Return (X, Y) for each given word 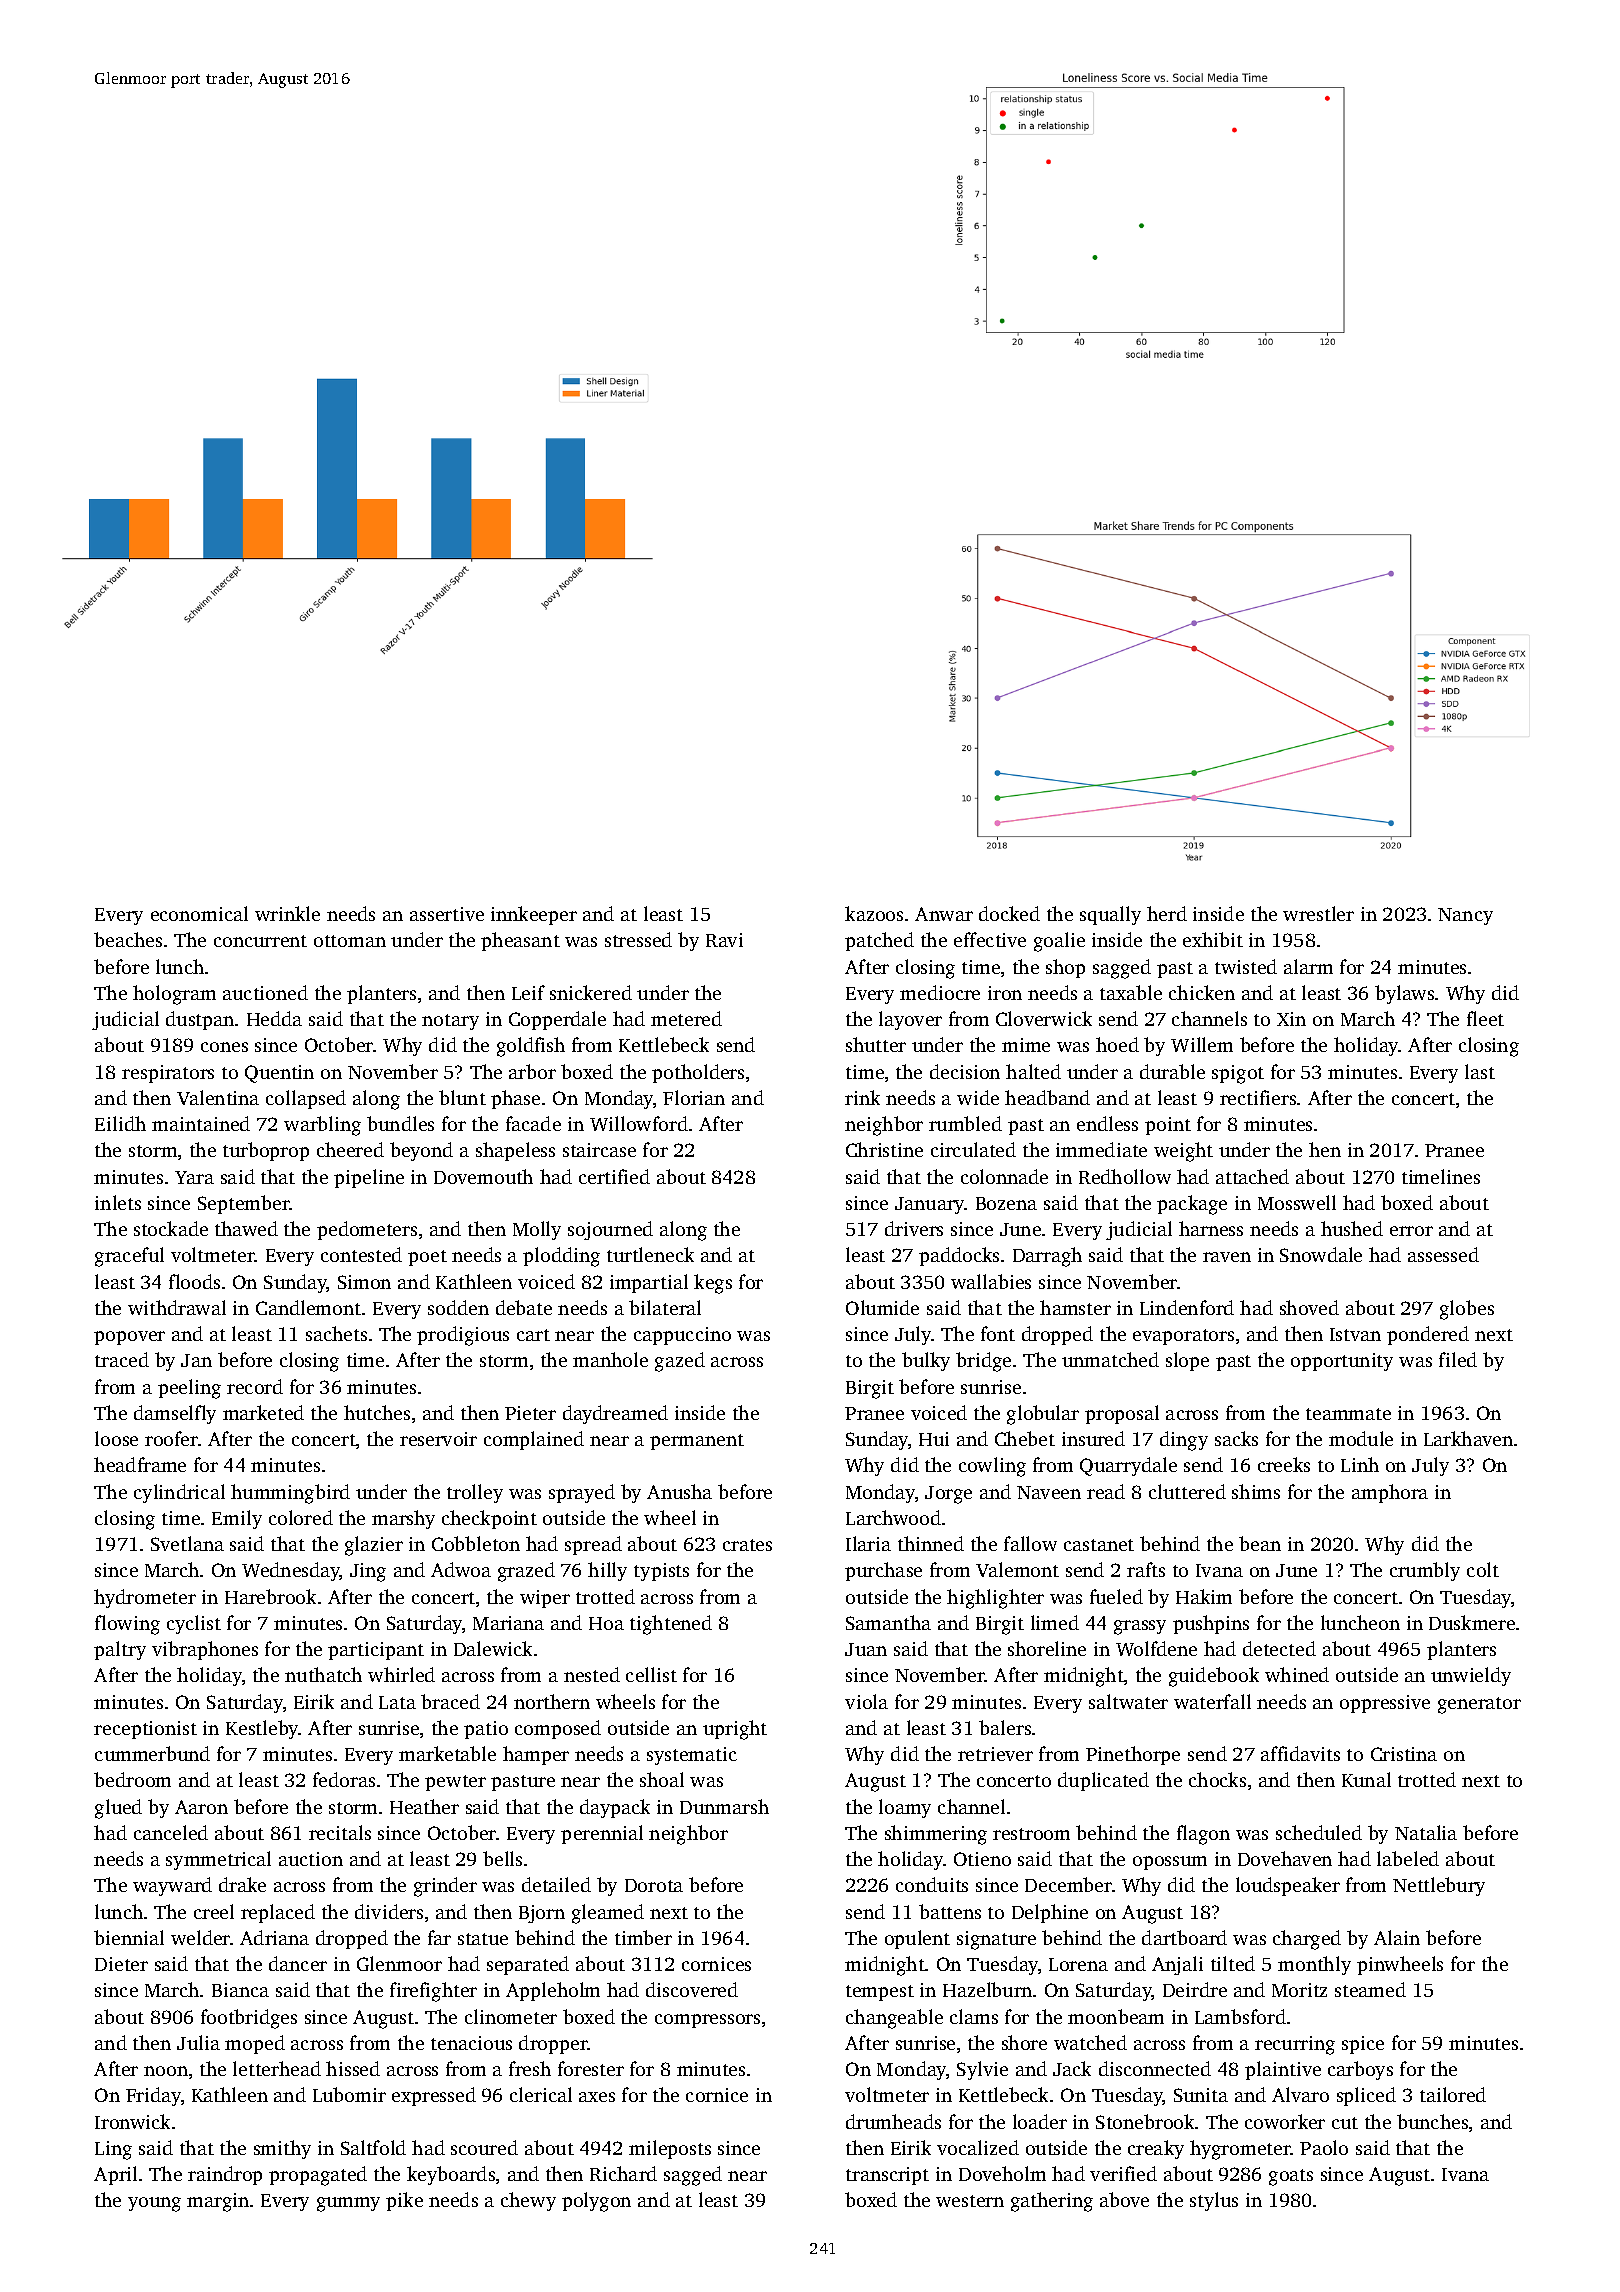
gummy (348, 2204)
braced (450, 1701)
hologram (174, 995)
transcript (887, 2176)
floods (194, 1281)
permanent (697, 1442)
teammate (1348, 1414)
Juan (866, 1649)
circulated (973, 1149)
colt (1483, 1569)
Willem (1202, 1044)
